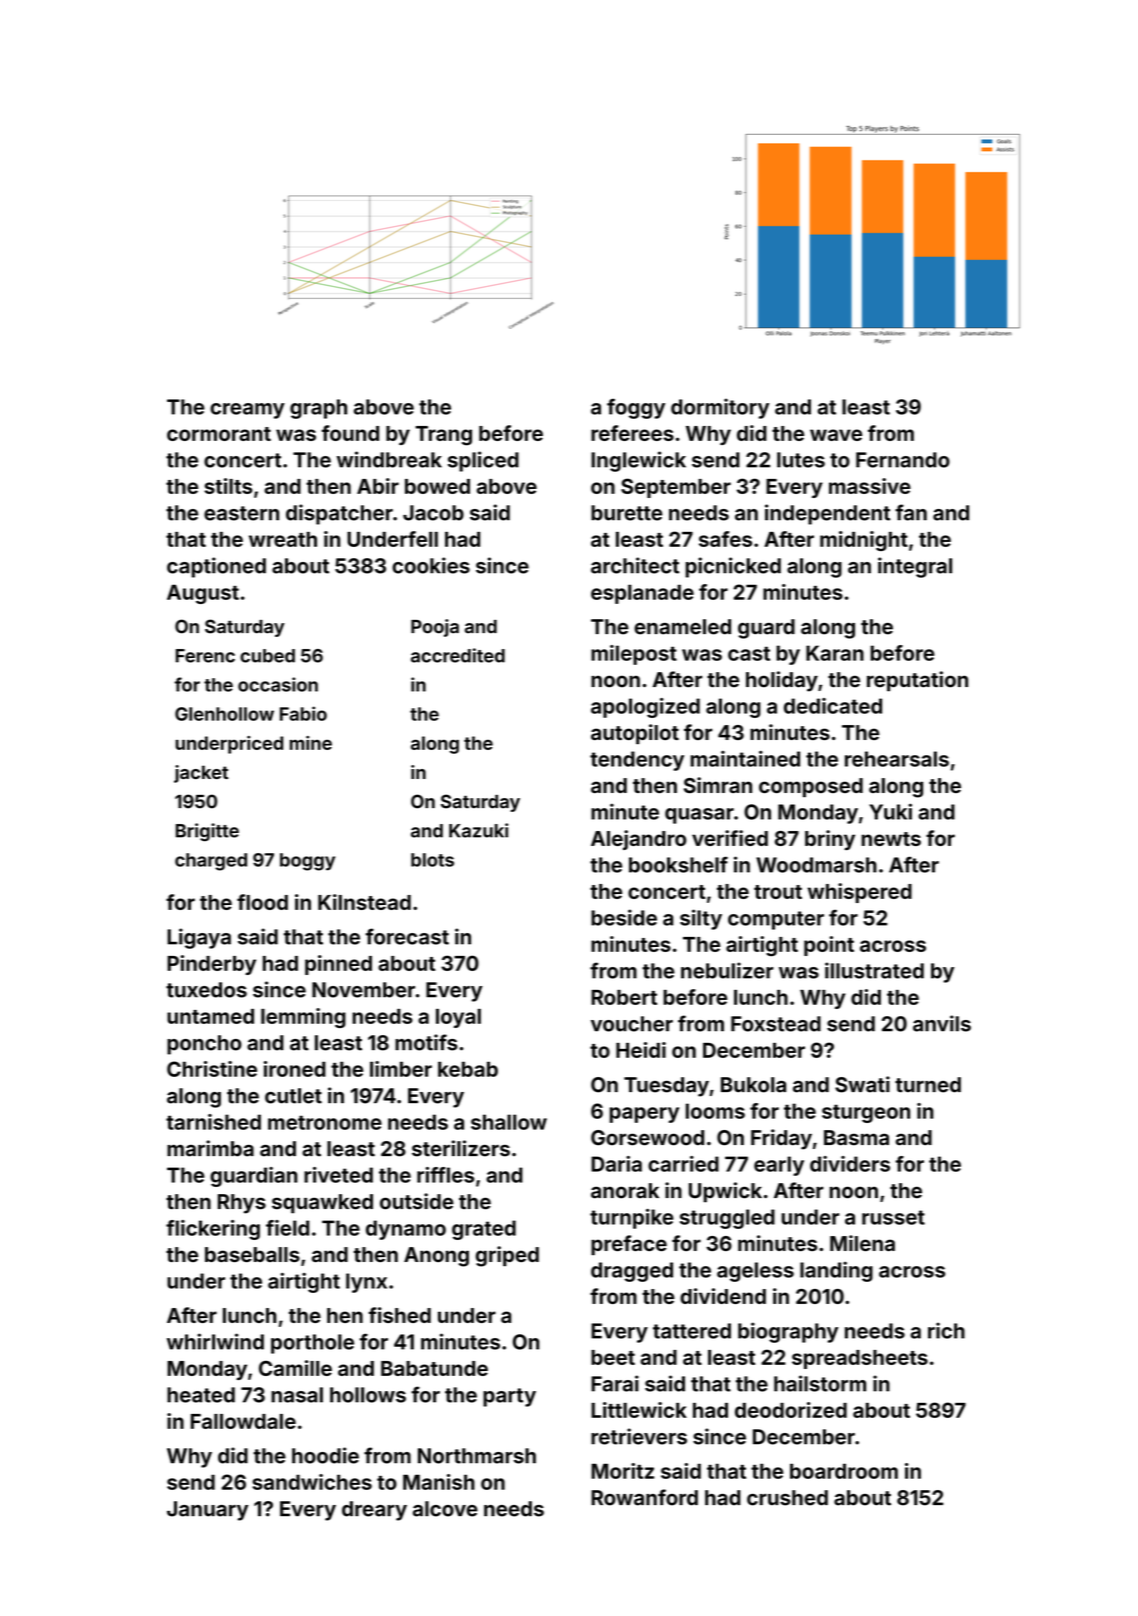 This image has height=1616, width=1138. I want to click on sterilizers, so click(461, 1148).
